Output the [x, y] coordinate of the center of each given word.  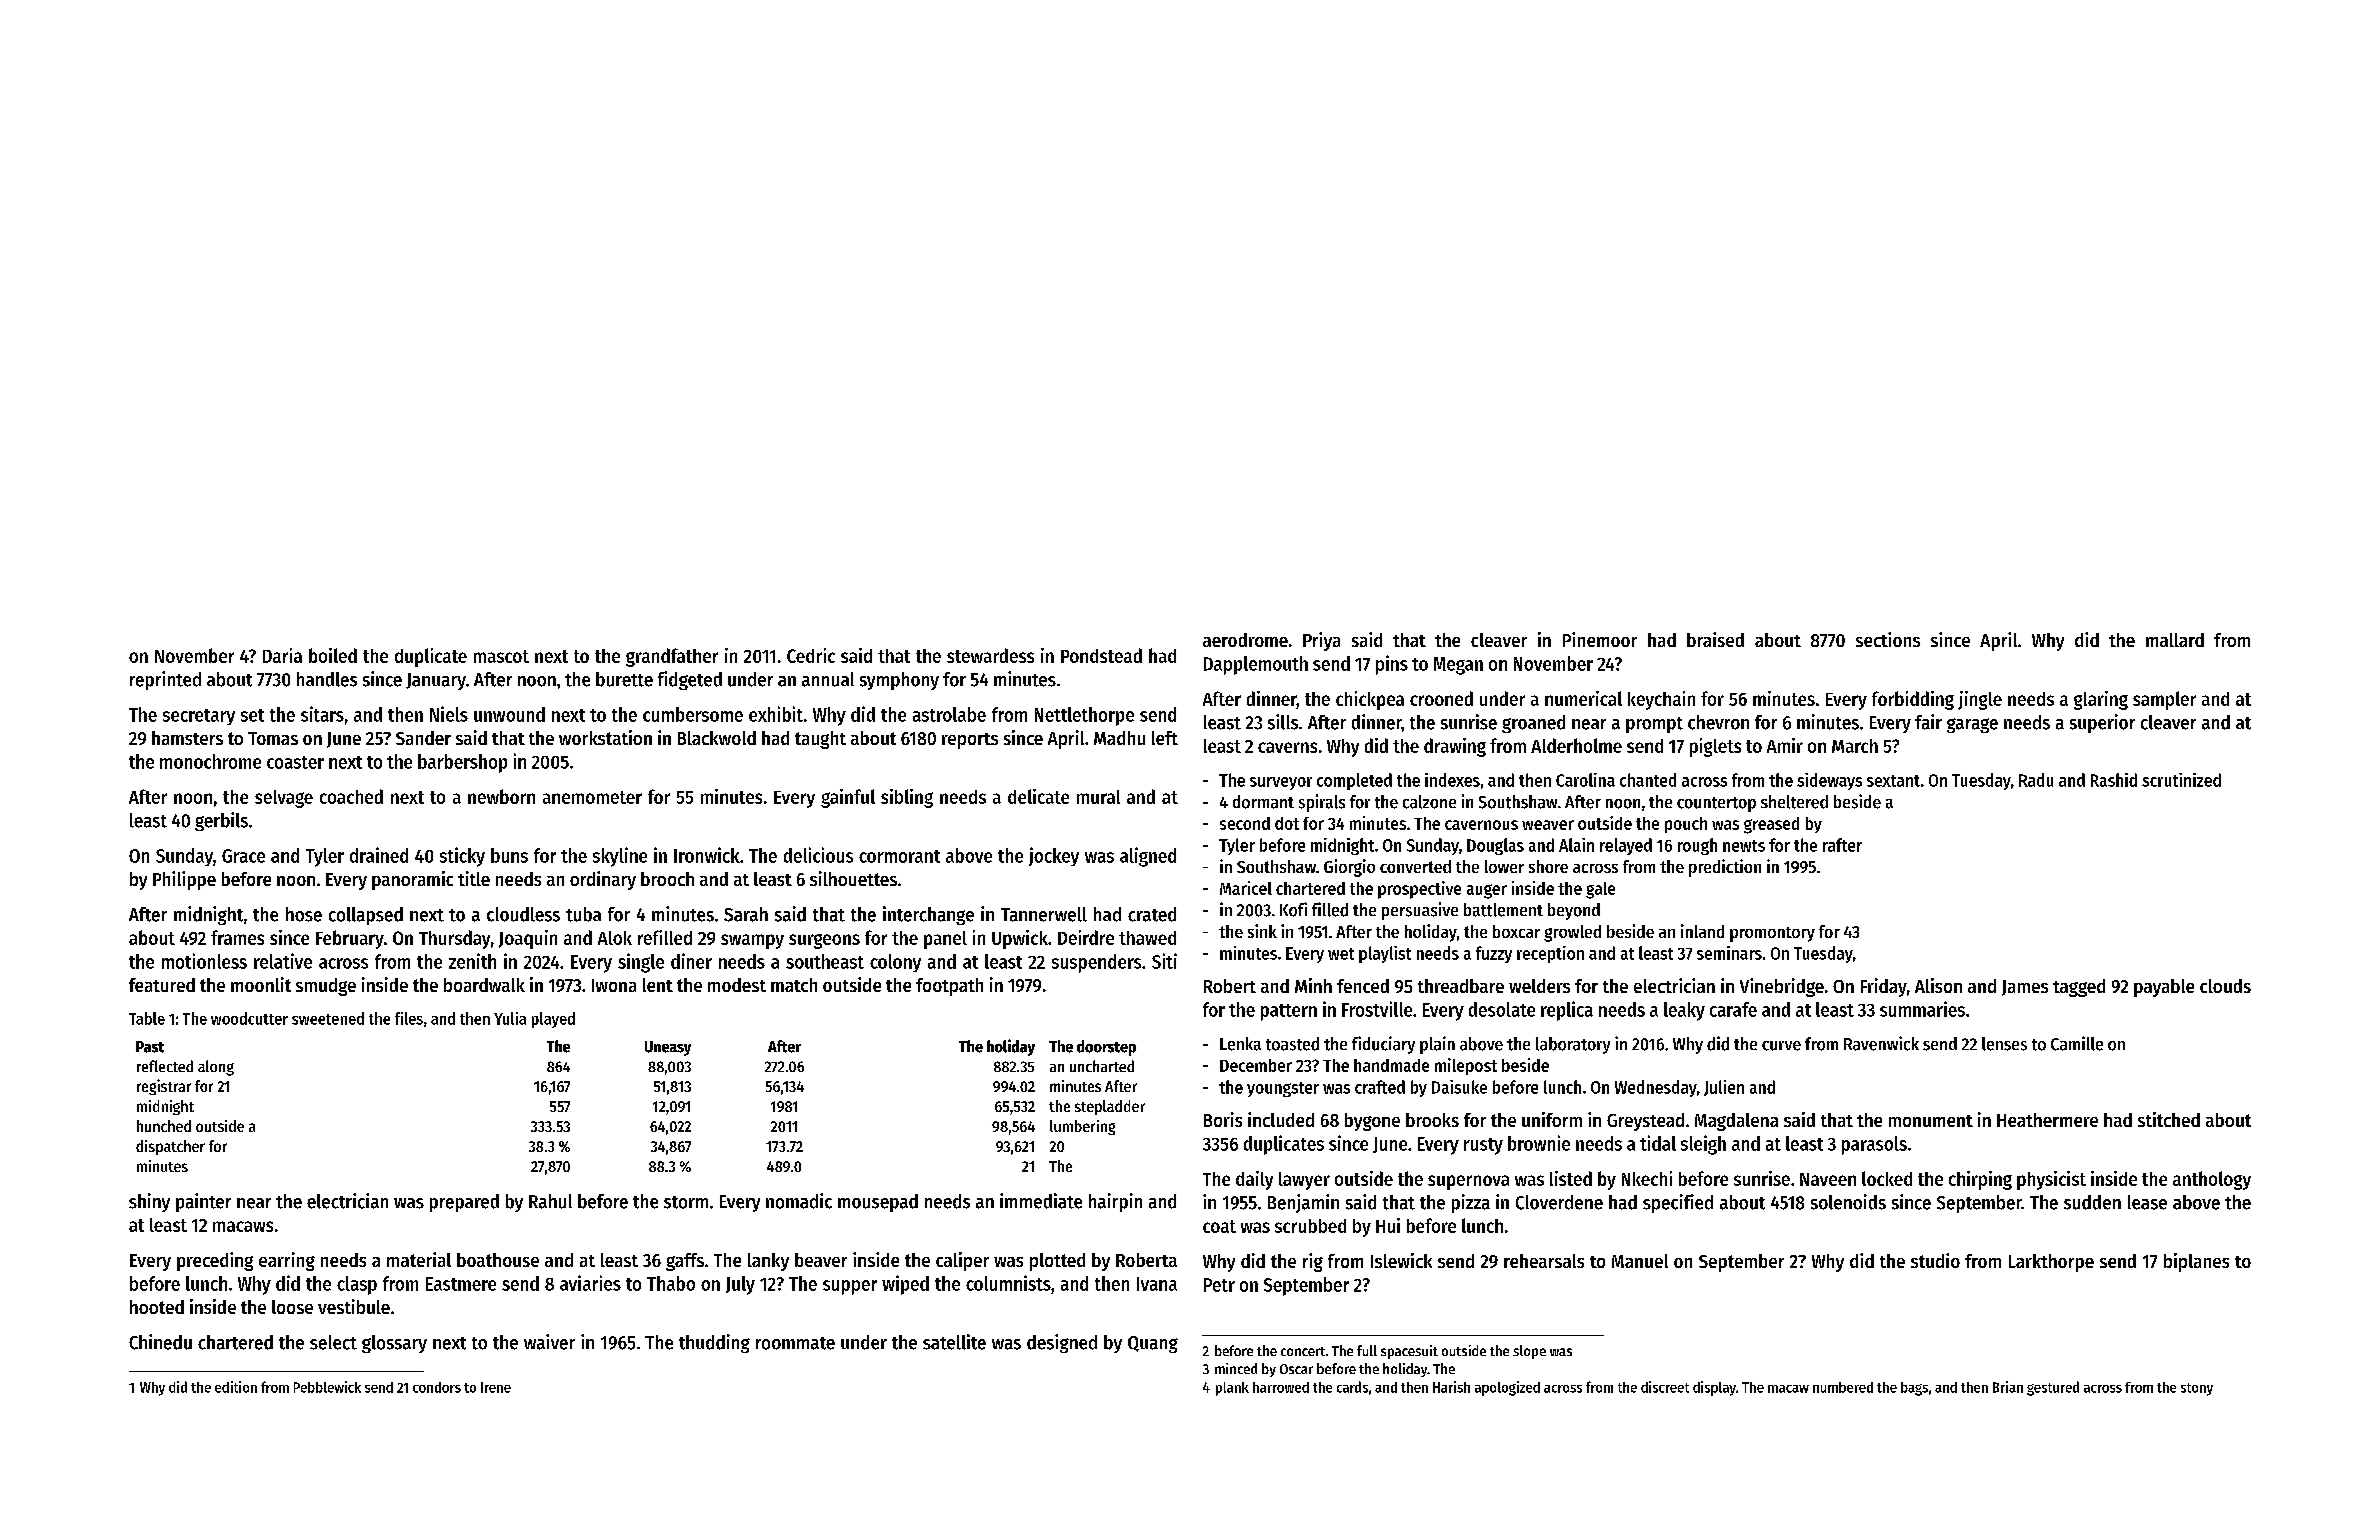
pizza [1471, 1203]
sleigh [1703, 1145]
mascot [501, 656]
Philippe [184, 880]
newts [1744, 846]
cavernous [1481, 825]
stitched [2169, 1119]
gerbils [221, 821]
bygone [1372, 1122]
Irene [496, 1387]
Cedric [811, 655]
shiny [149, 1202]
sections [1888, 639]
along [216, 1068]
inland [1702, 931]
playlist [1385, 954]
